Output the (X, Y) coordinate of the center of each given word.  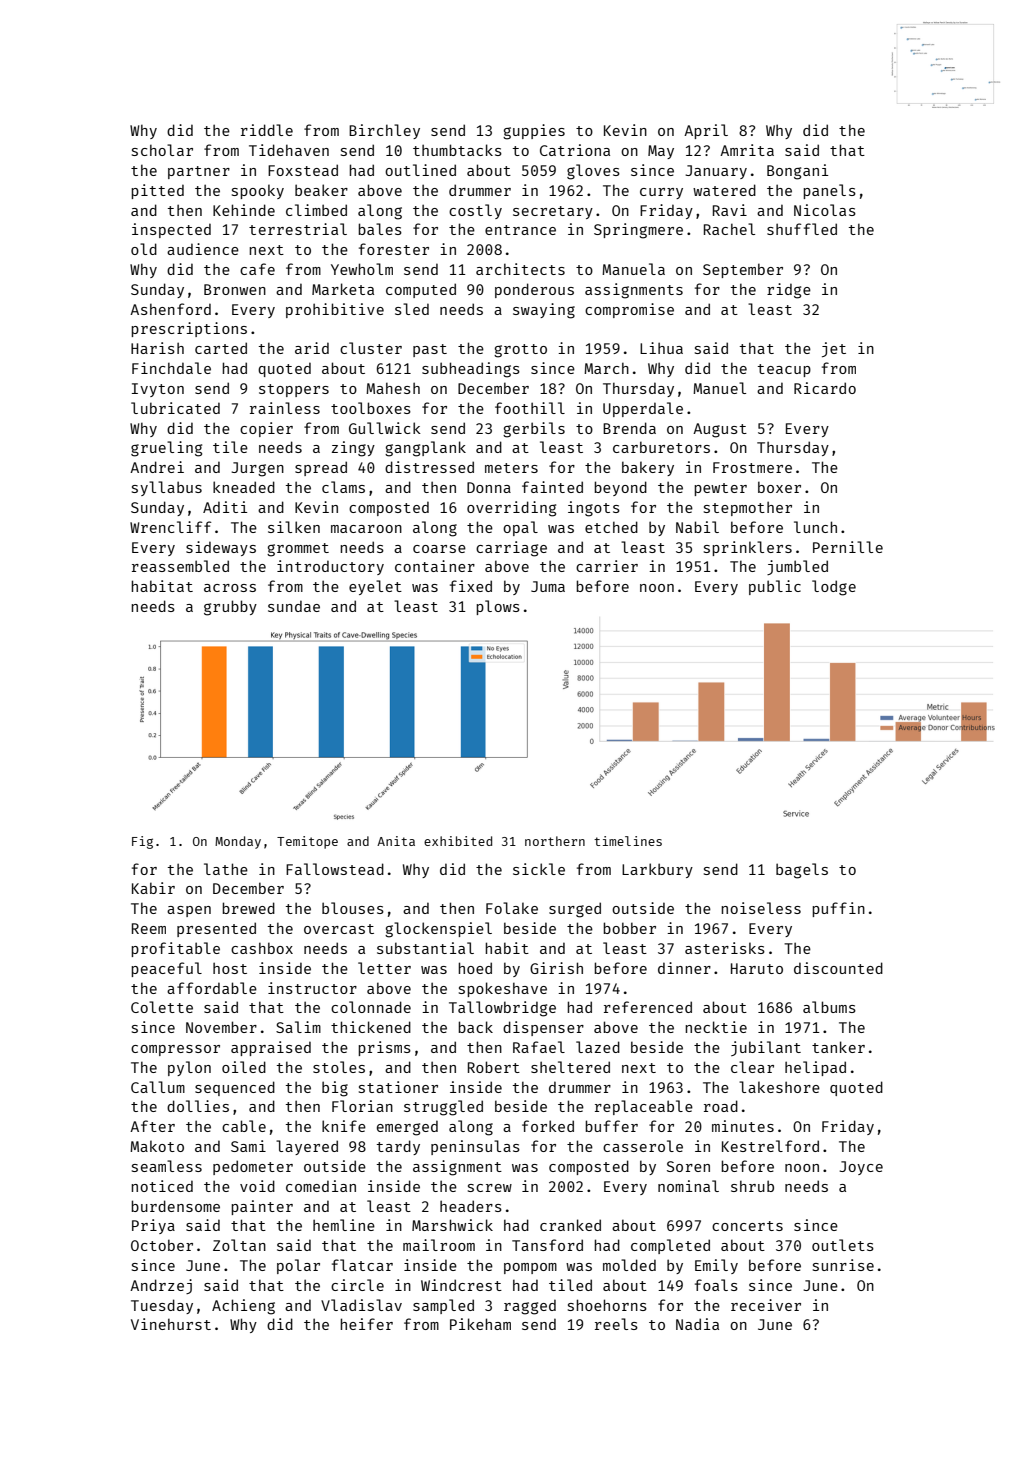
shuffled (802, 229)
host (230, 968)
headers (471, 1206)
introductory (330, 567)
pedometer (253, 1167)
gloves (593, 172)
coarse (439, 549)
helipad (815, 1068)
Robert (494, 1067)
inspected (171, 230)
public (775, 587)
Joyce (861, 1168)
